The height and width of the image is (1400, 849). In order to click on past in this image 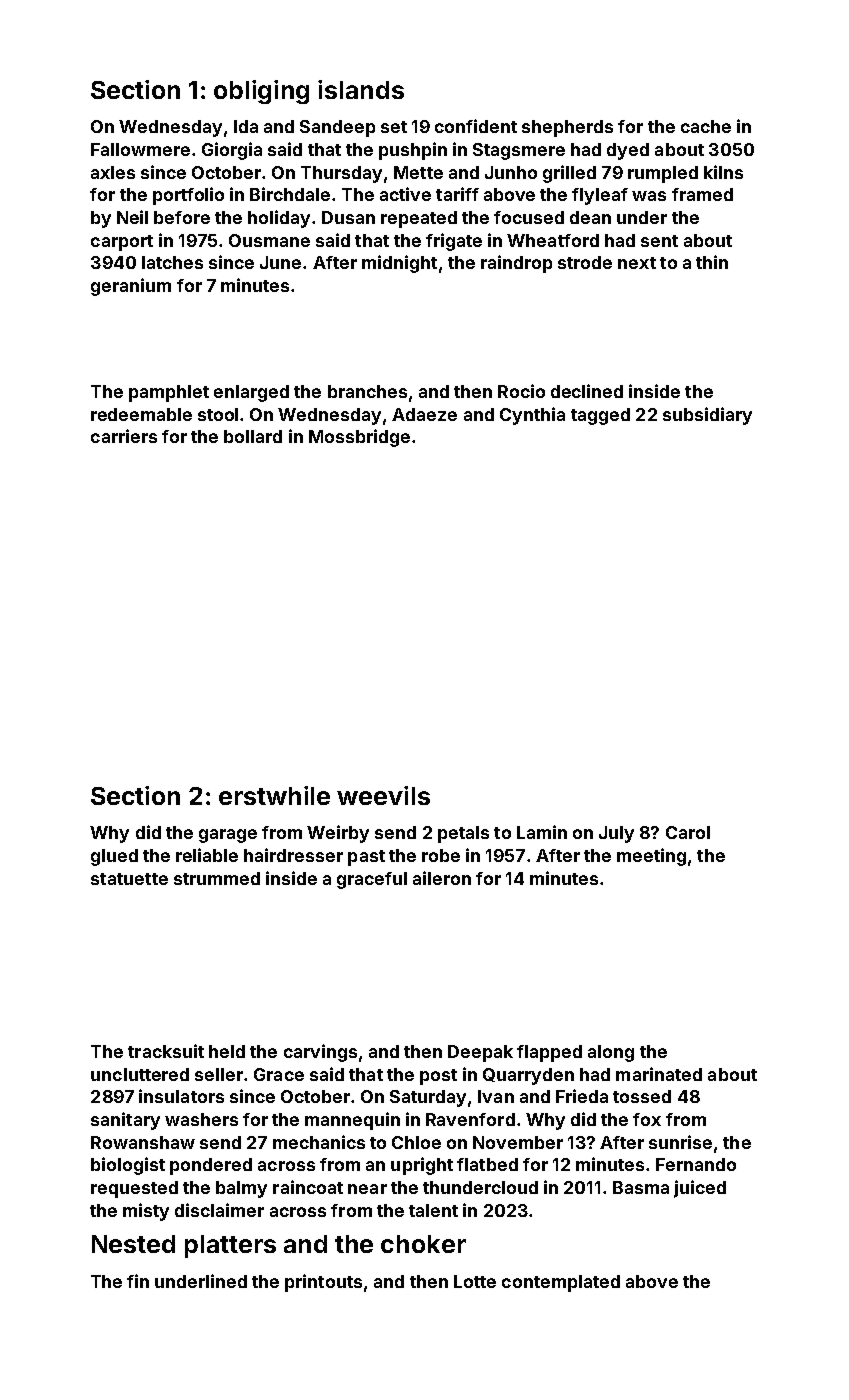, I will do `click(366, 858)`.
